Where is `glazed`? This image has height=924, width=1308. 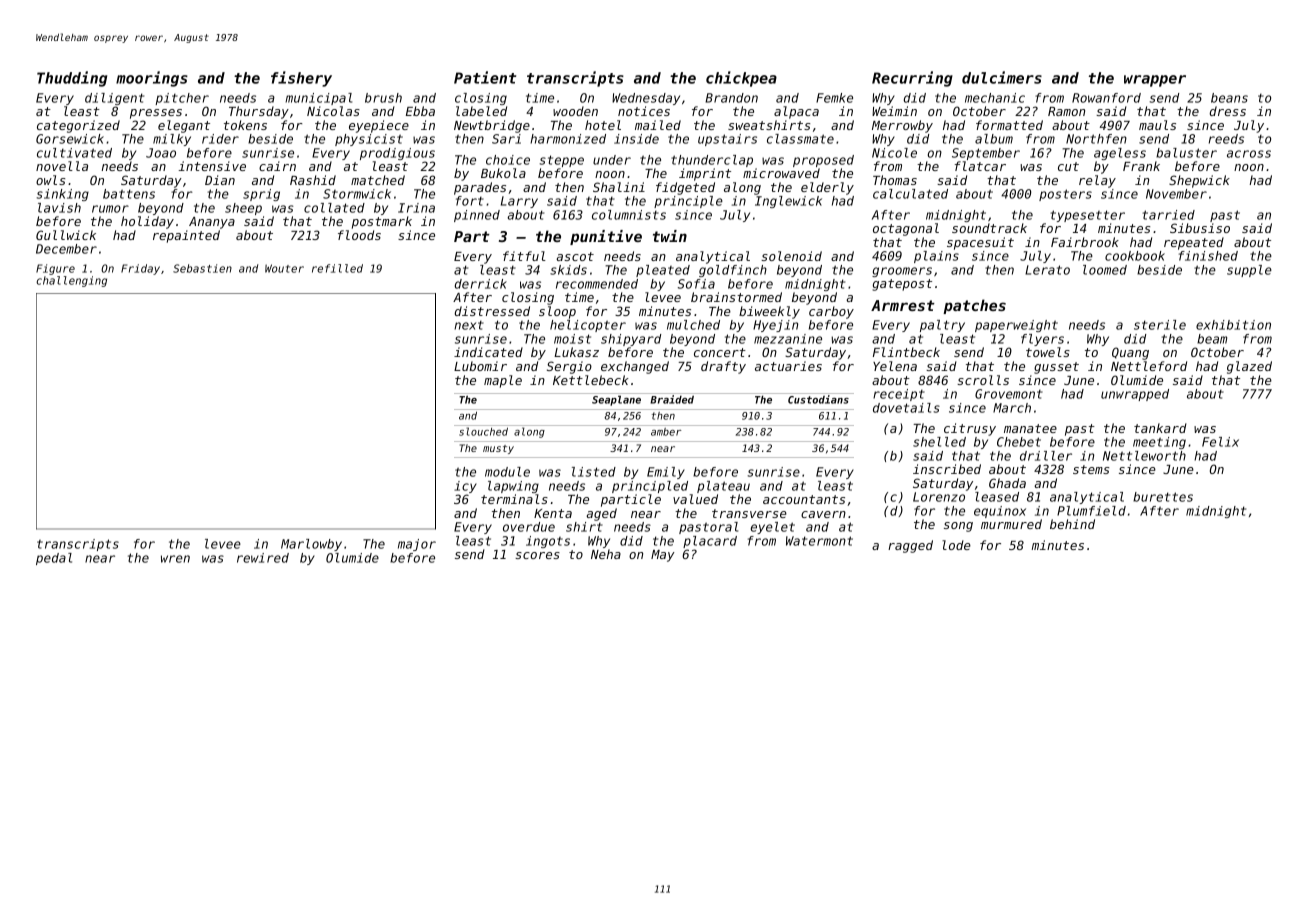
glazed is located at coordinates (1249, 367).
